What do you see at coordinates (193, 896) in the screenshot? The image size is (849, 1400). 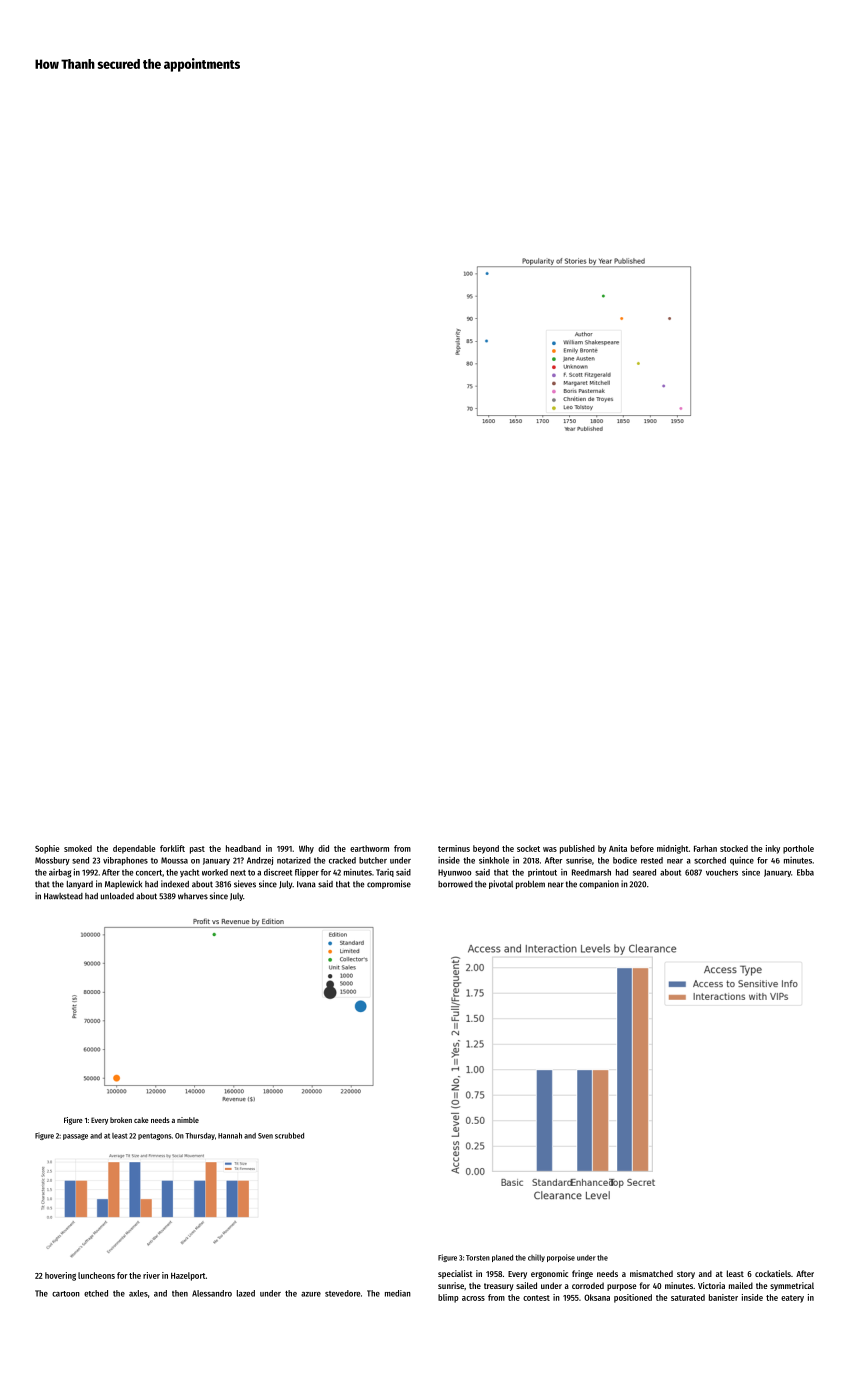 I see `wharves` at bounding box center [193, 896].
